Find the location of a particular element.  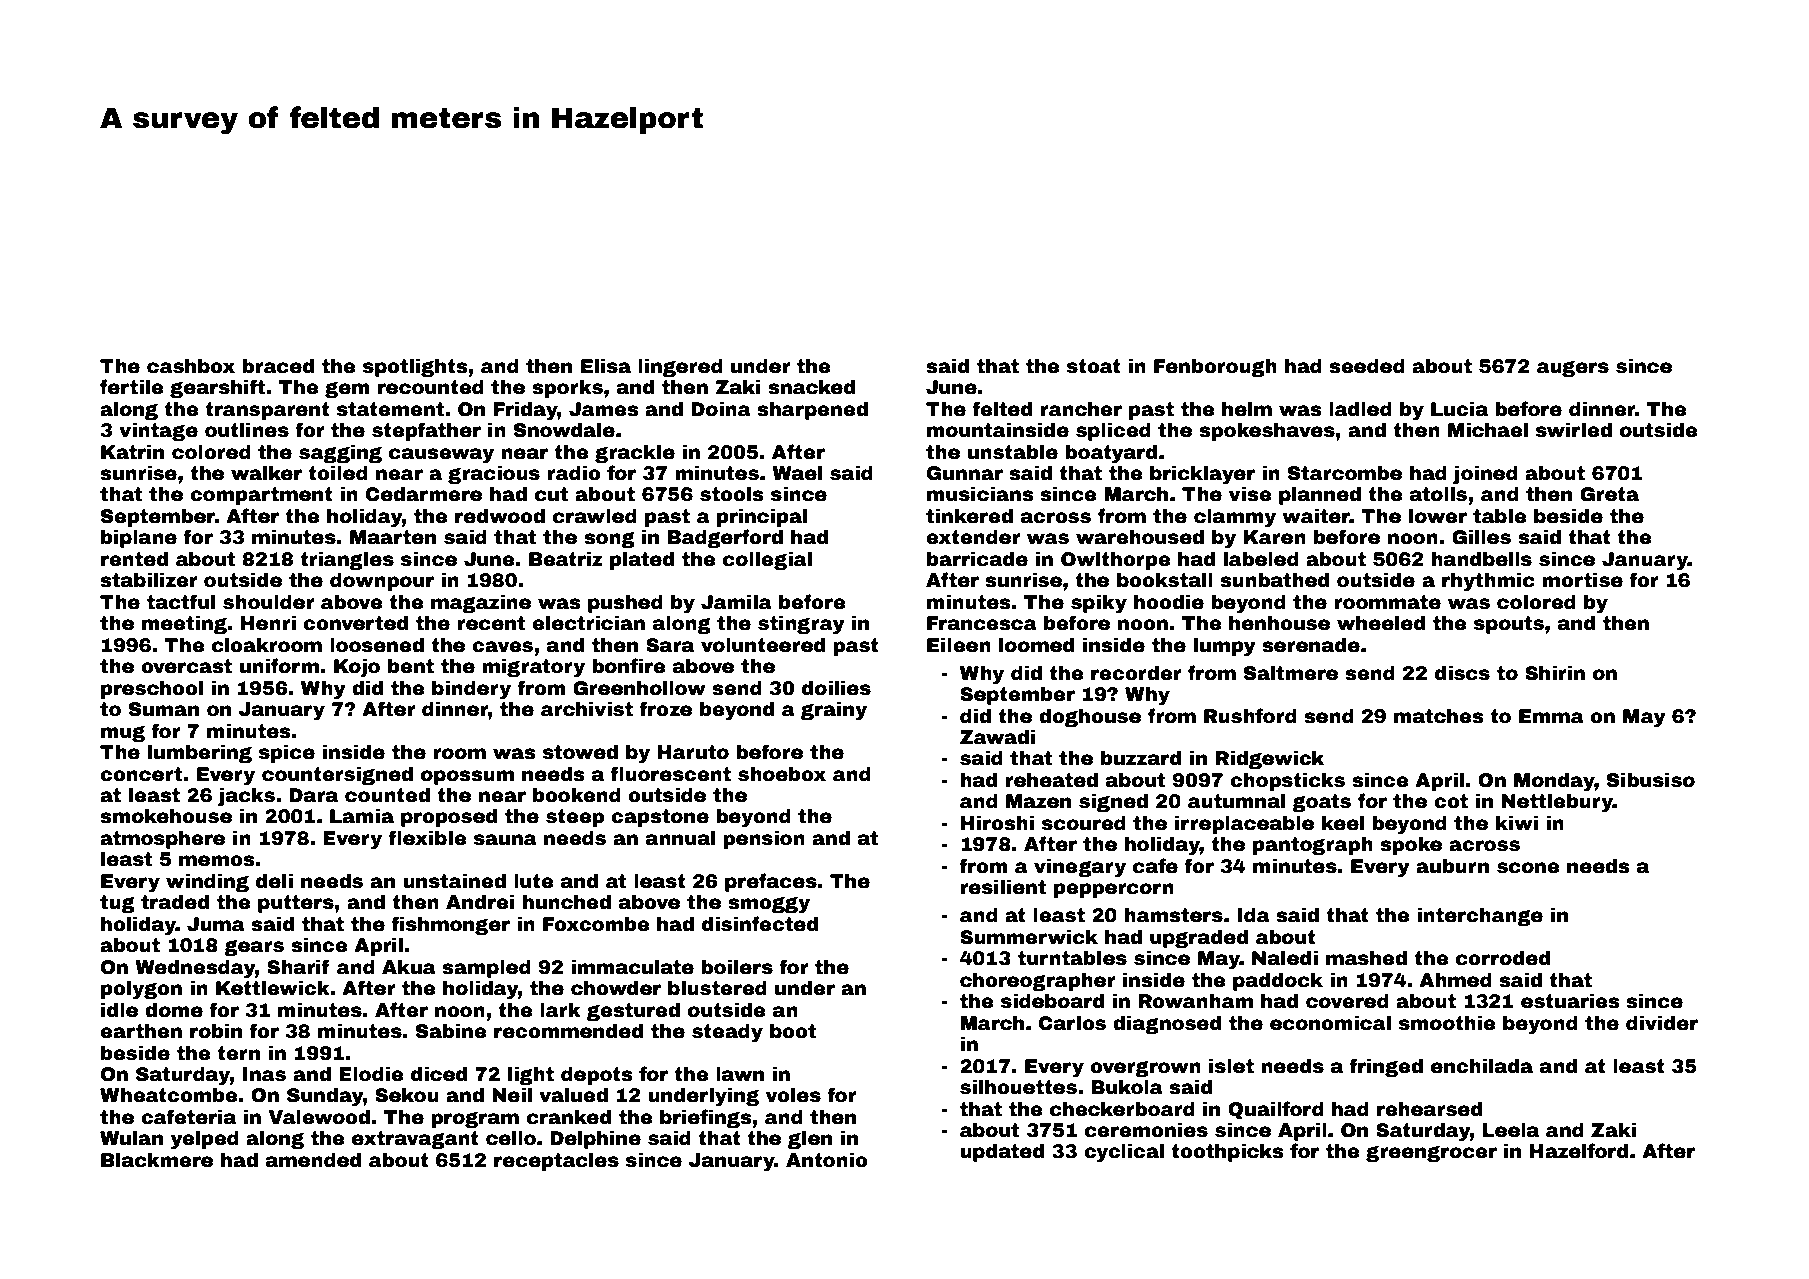

bricklayer is located at coordinates (1202, 475).
